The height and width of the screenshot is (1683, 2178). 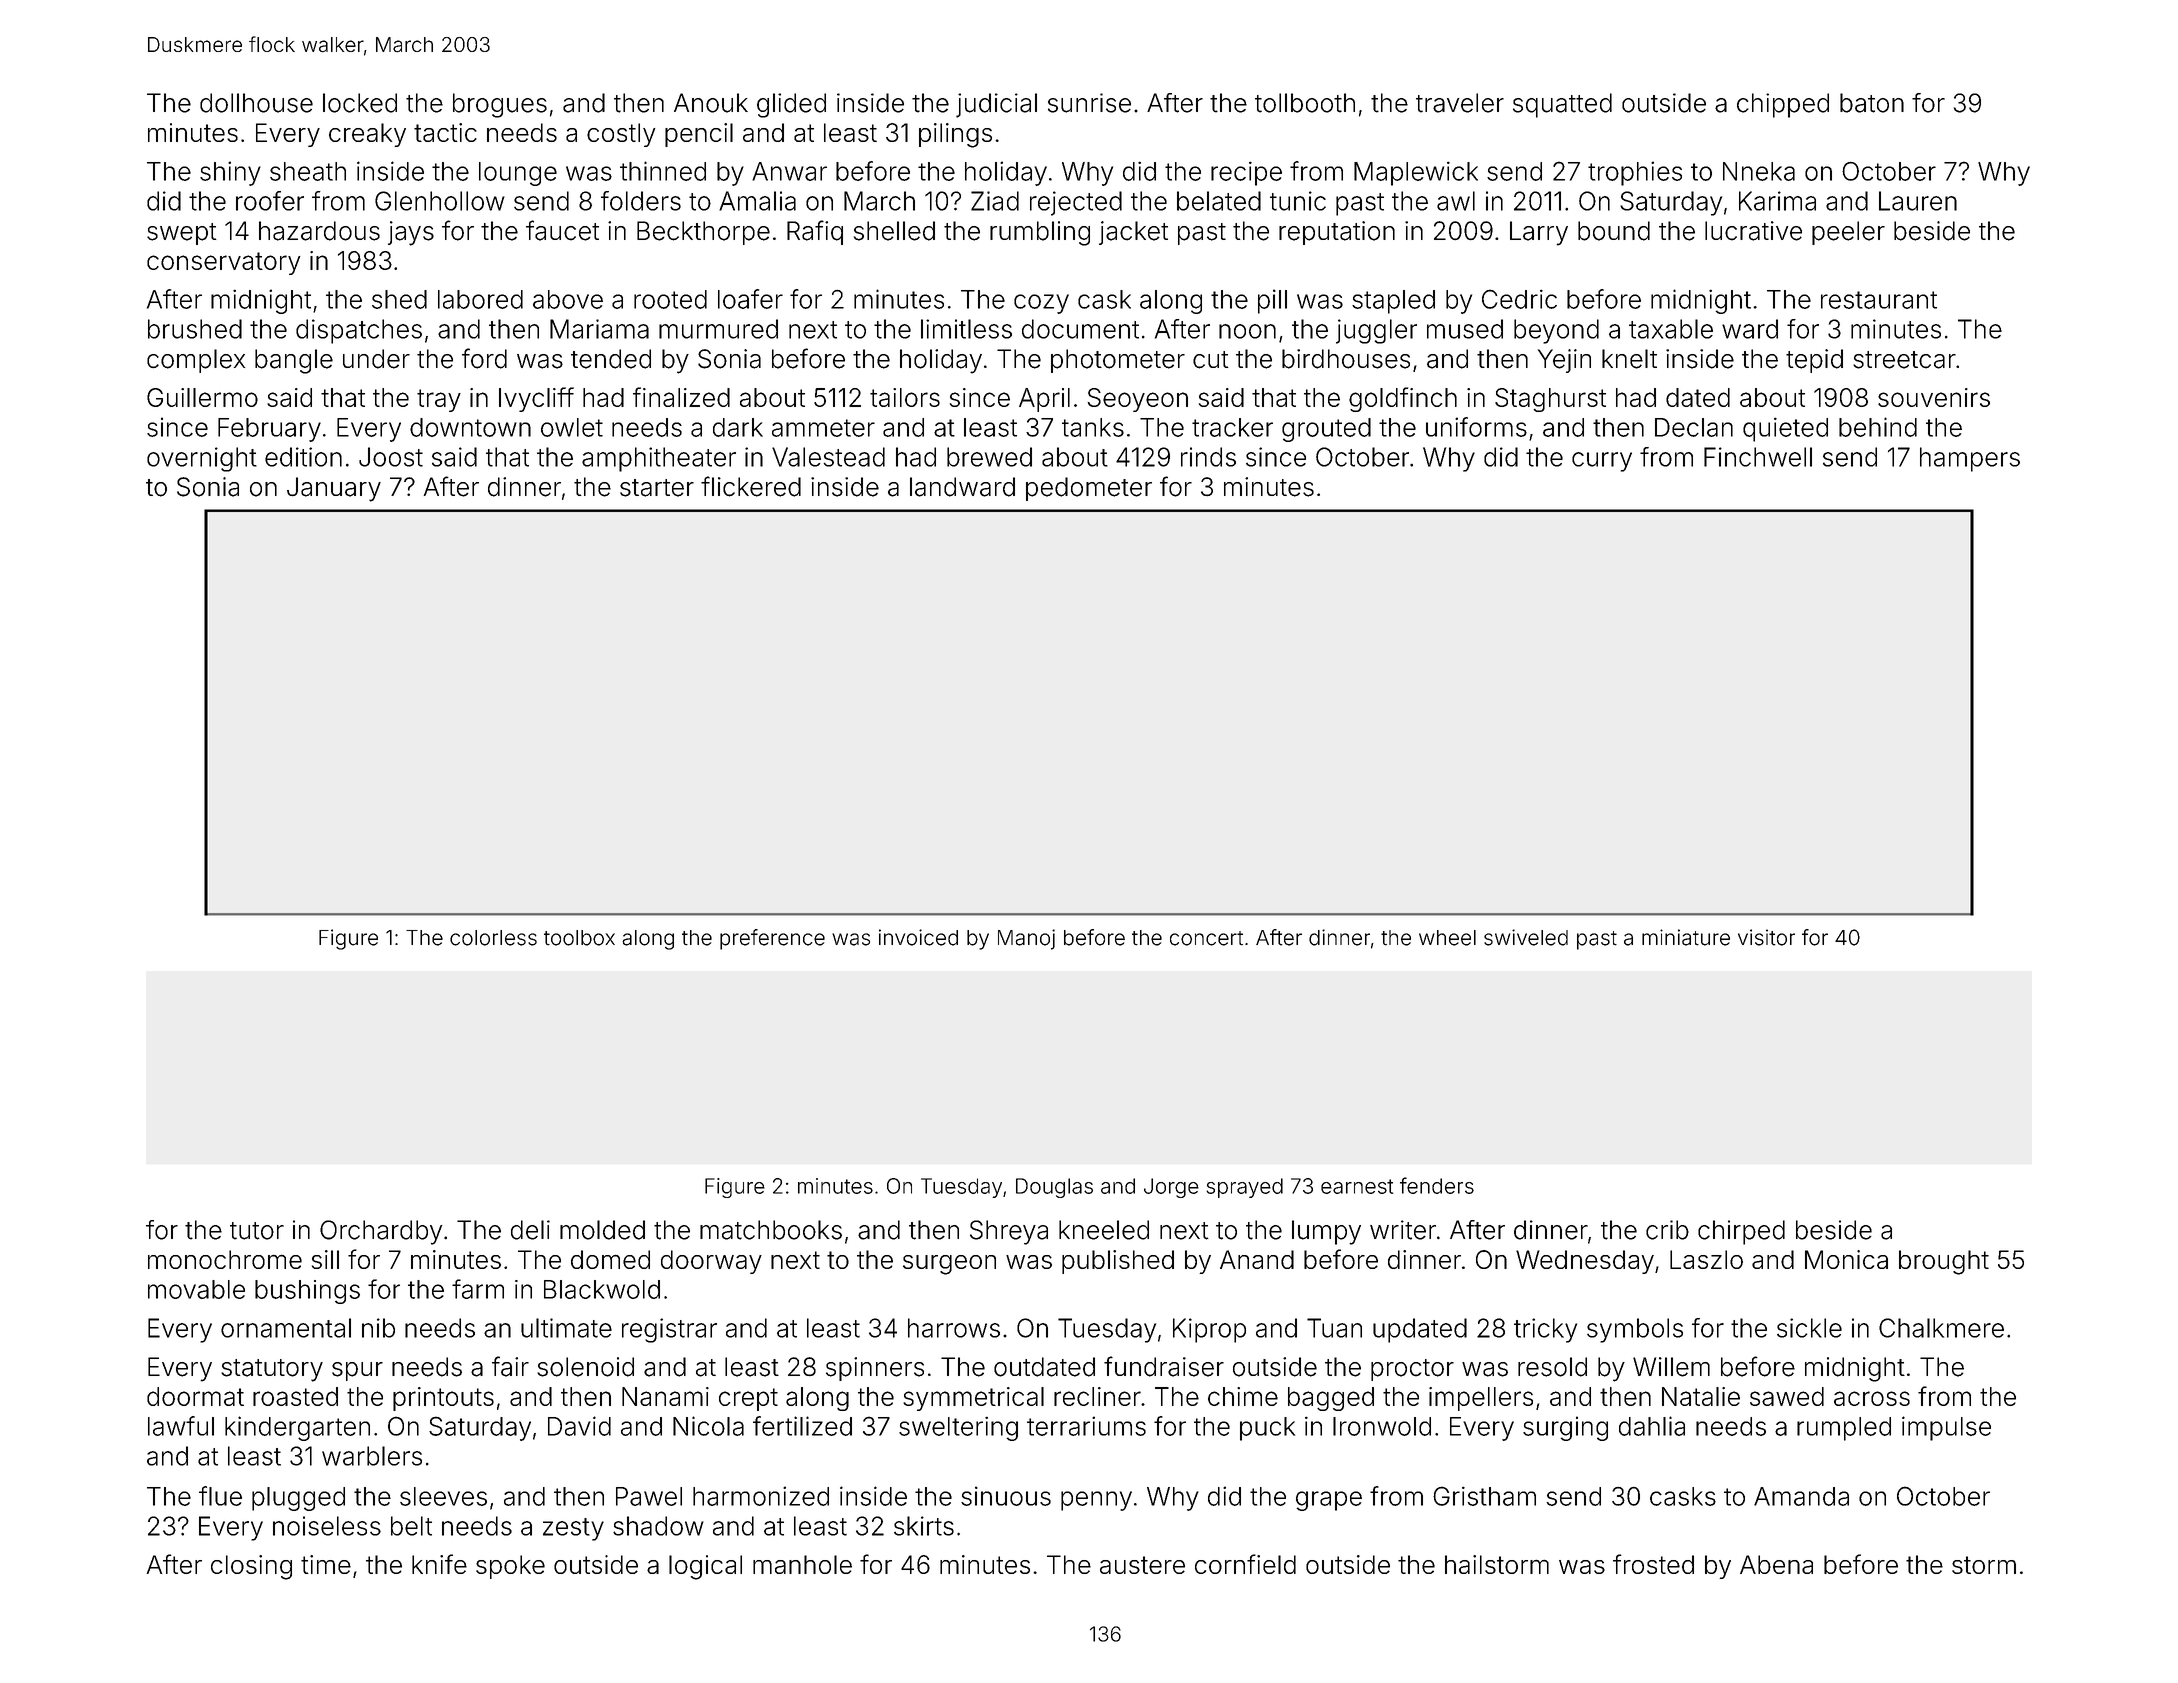 What do you see at coordinates (1918, 201) in the screenshot?
I see `Lauren` at bounding box center [1918, 201].
